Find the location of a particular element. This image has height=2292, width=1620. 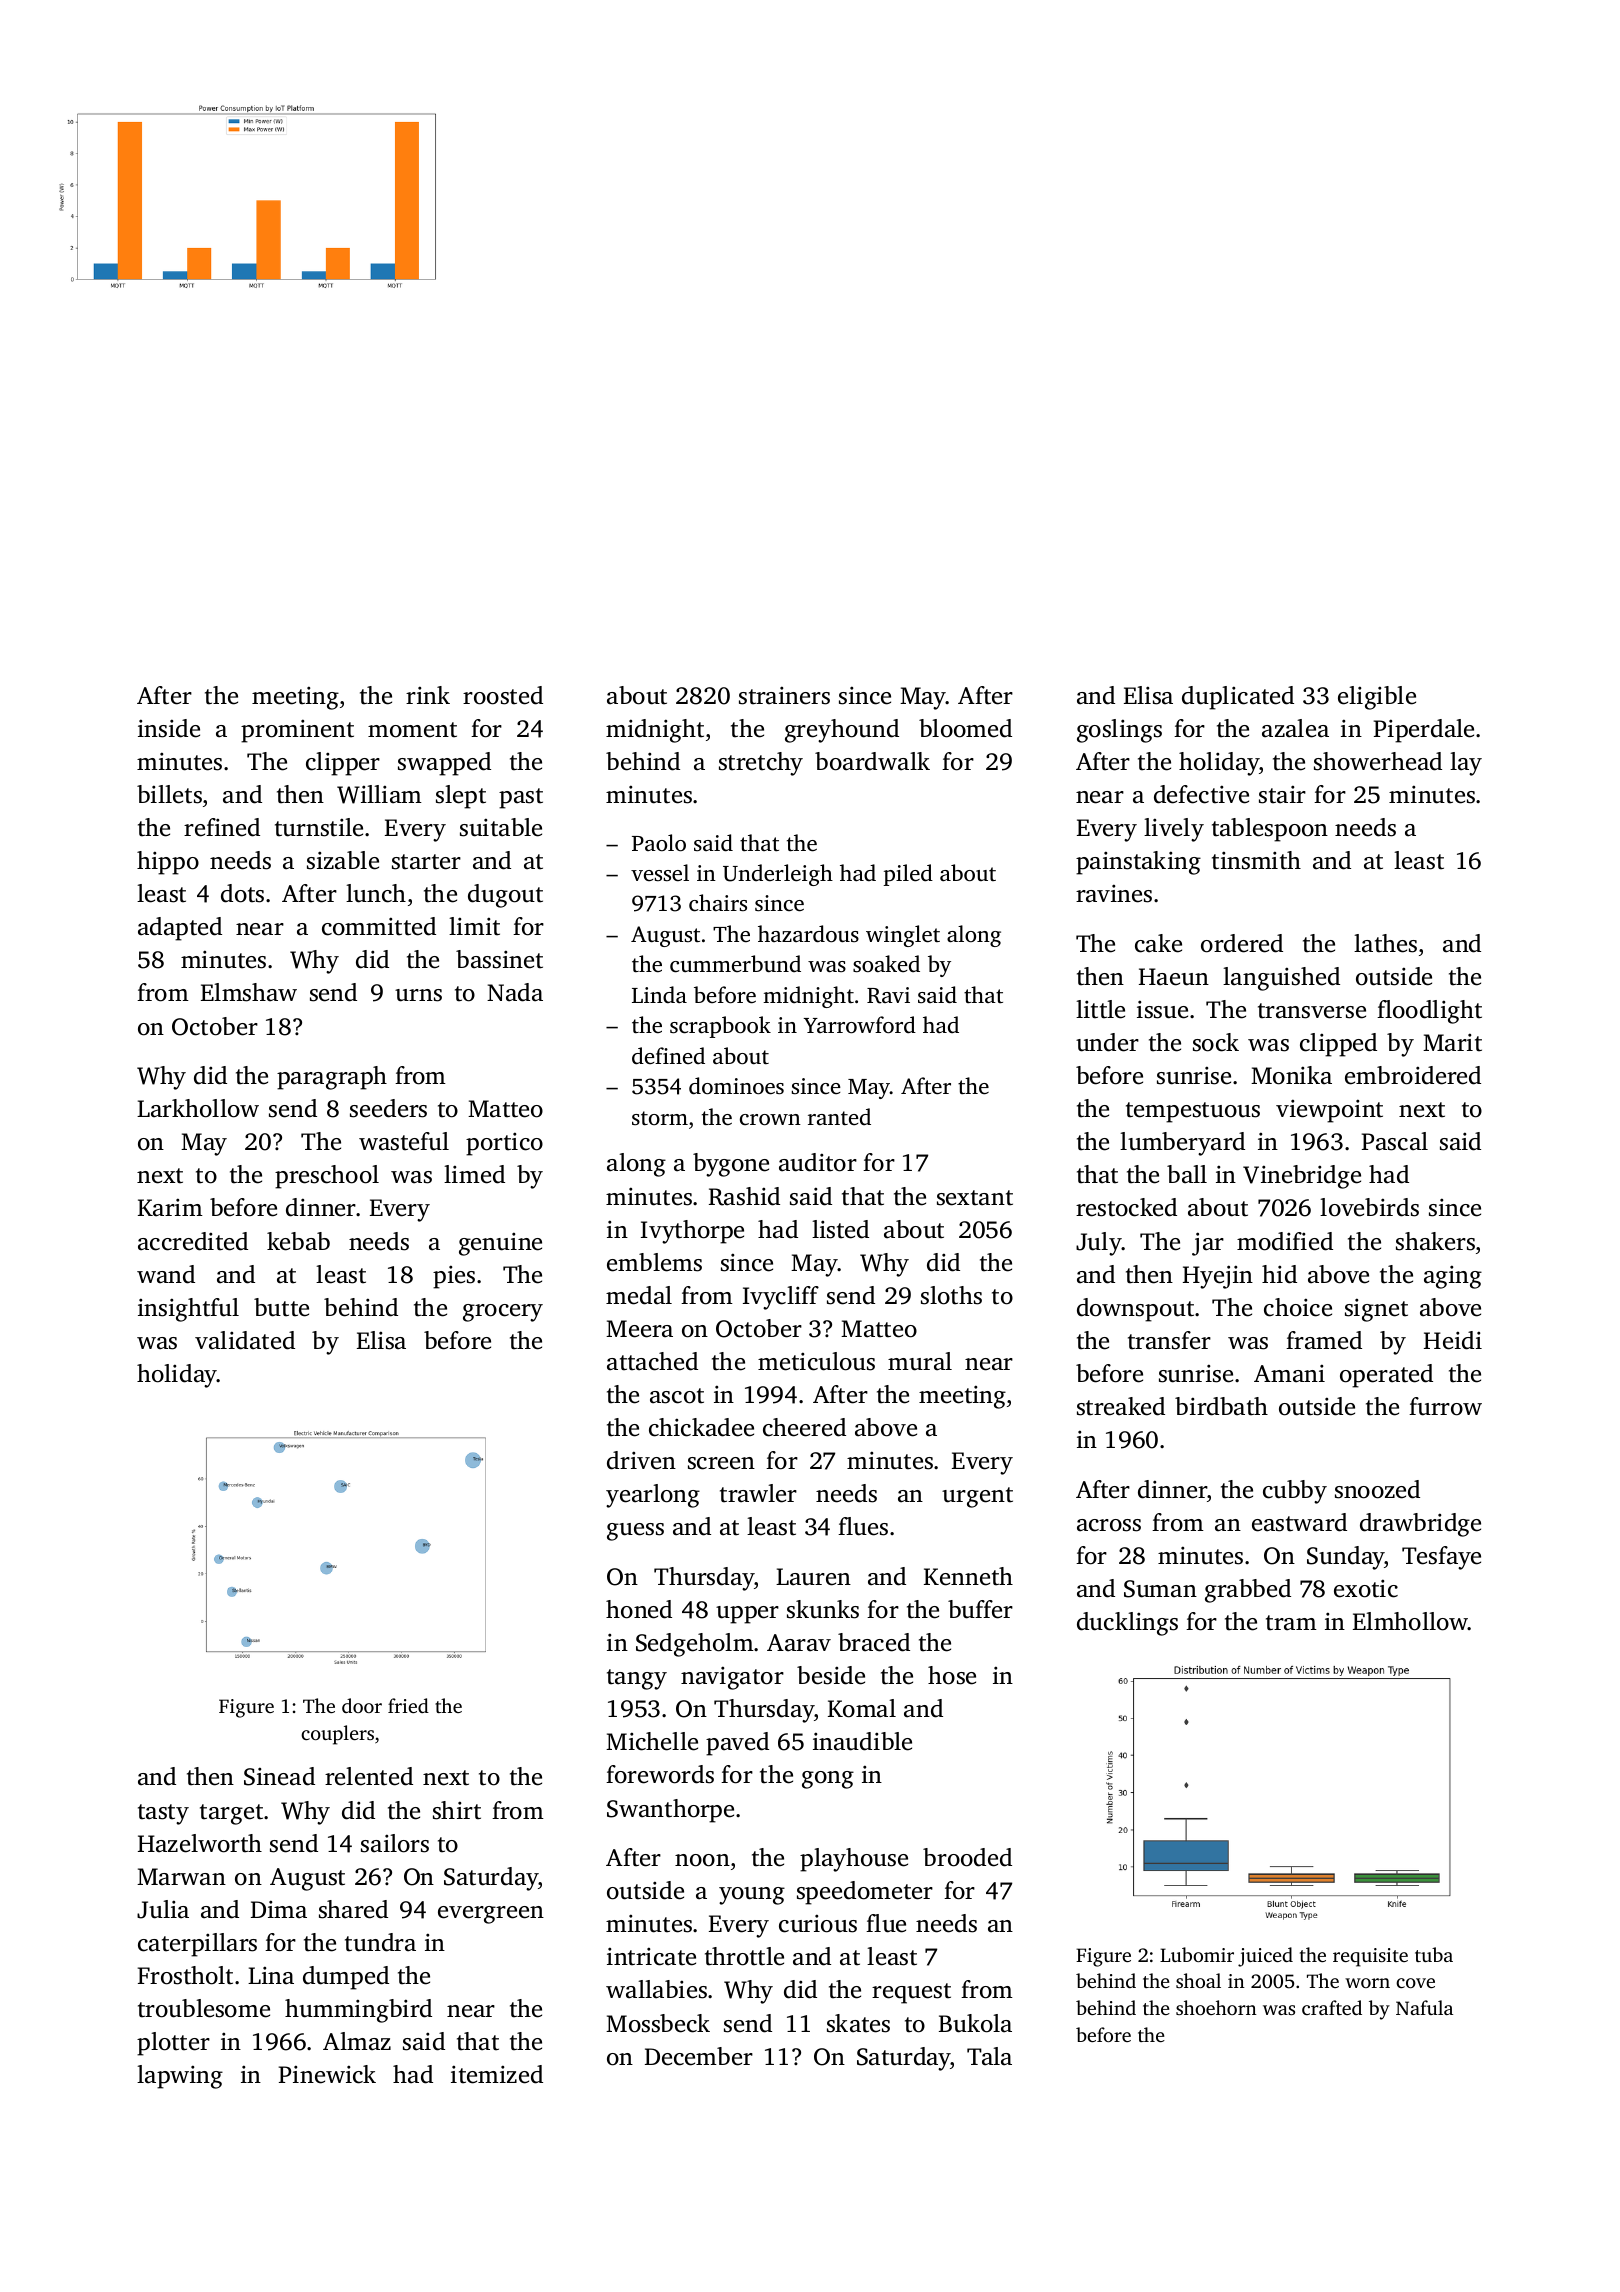

stretchy is located at coordinates (761, 764).
